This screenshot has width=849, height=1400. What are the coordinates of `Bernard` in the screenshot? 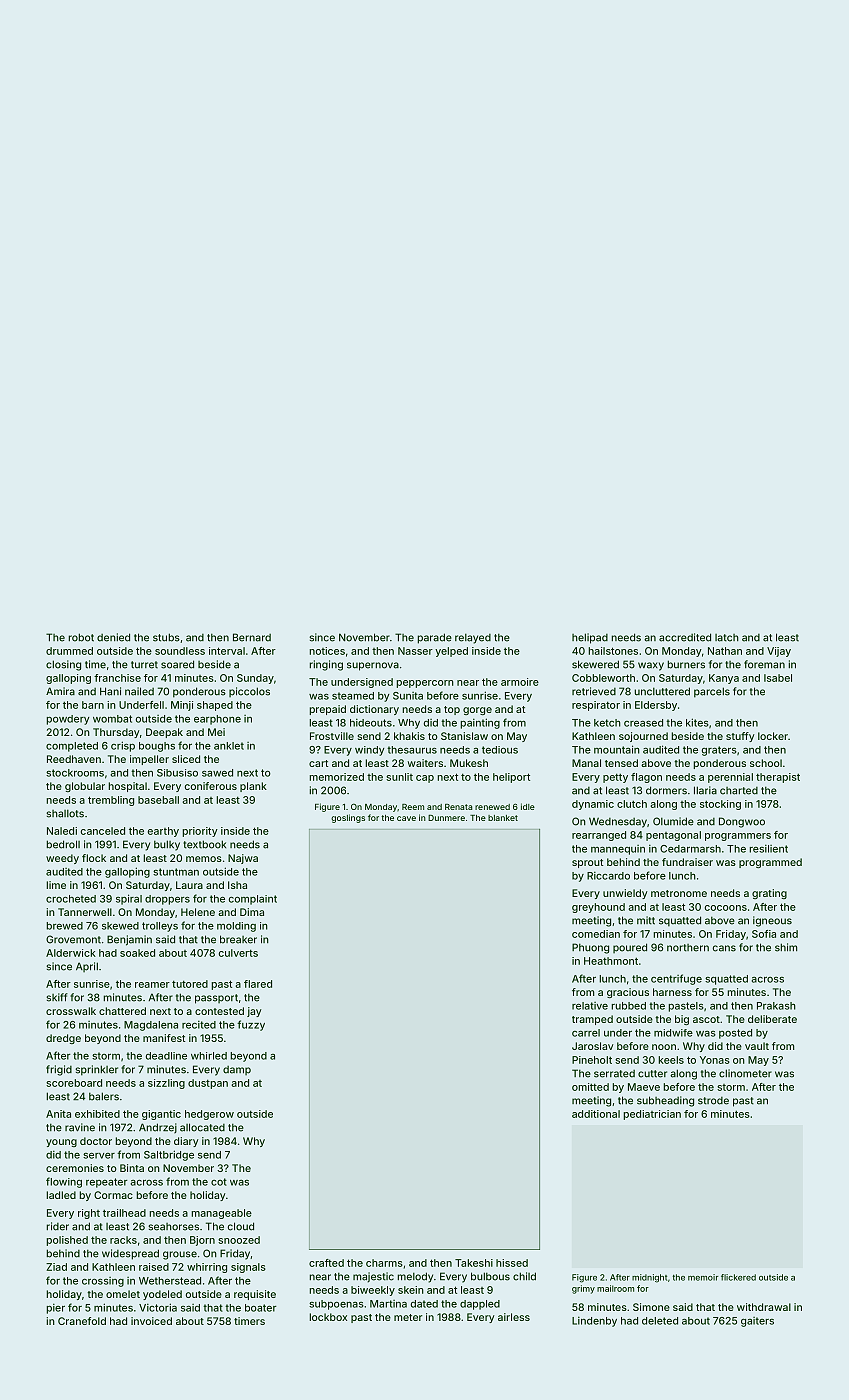 It's located at (252, 637).
